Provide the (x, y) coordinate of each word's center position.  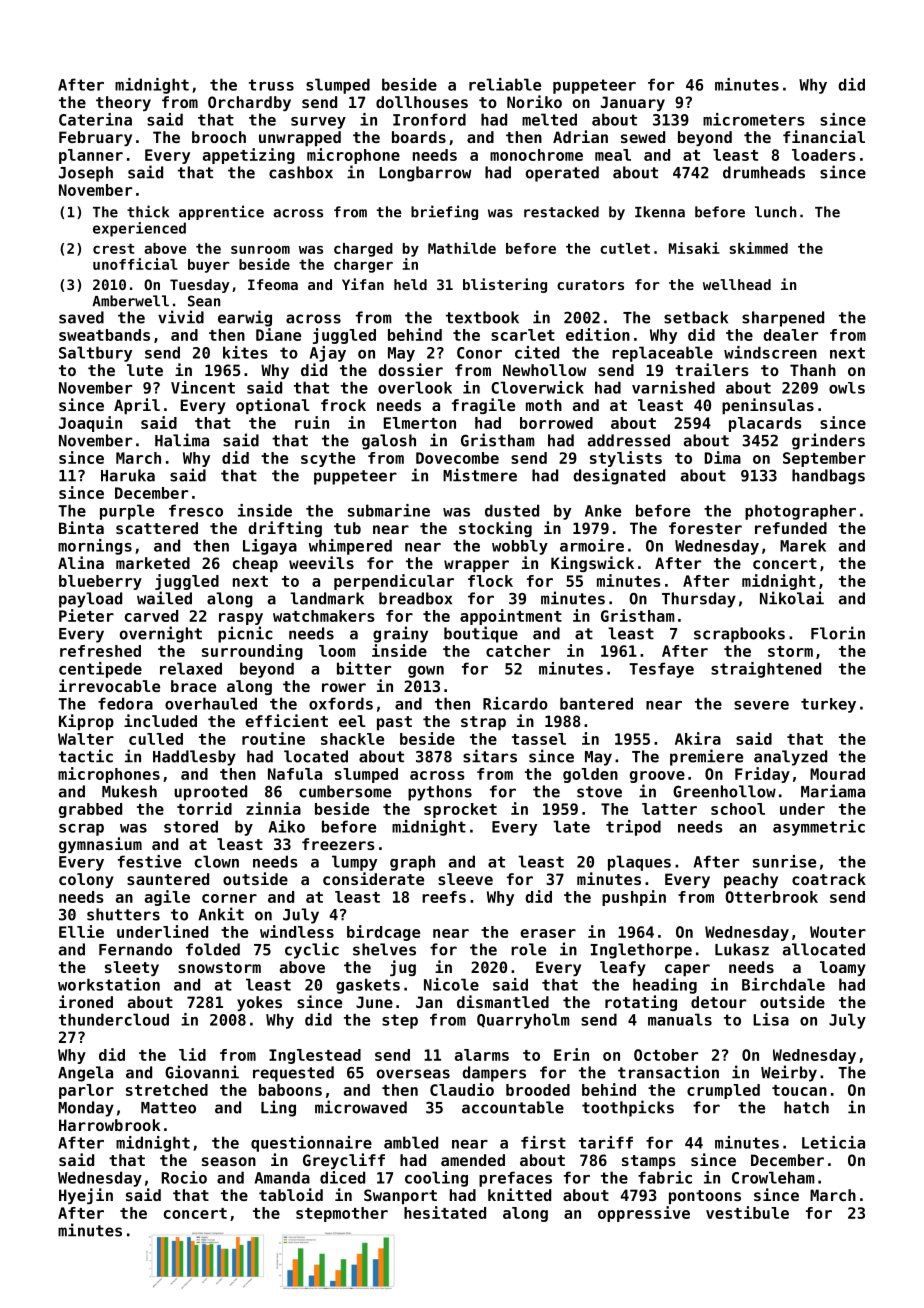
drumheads (764, 172)
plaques (639, 863)
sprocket (460, 810)
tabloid (291, 1194)
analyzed (790, 758)
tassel (539, 739)
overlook (415, 387)
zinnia (273, 808)
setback (696, 317)
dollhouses (422, 102)
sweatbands (104, 335)
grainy (400, 634)
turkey (828, 705)
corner (229, 898)
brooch (219, 137)
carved (151, 616)
